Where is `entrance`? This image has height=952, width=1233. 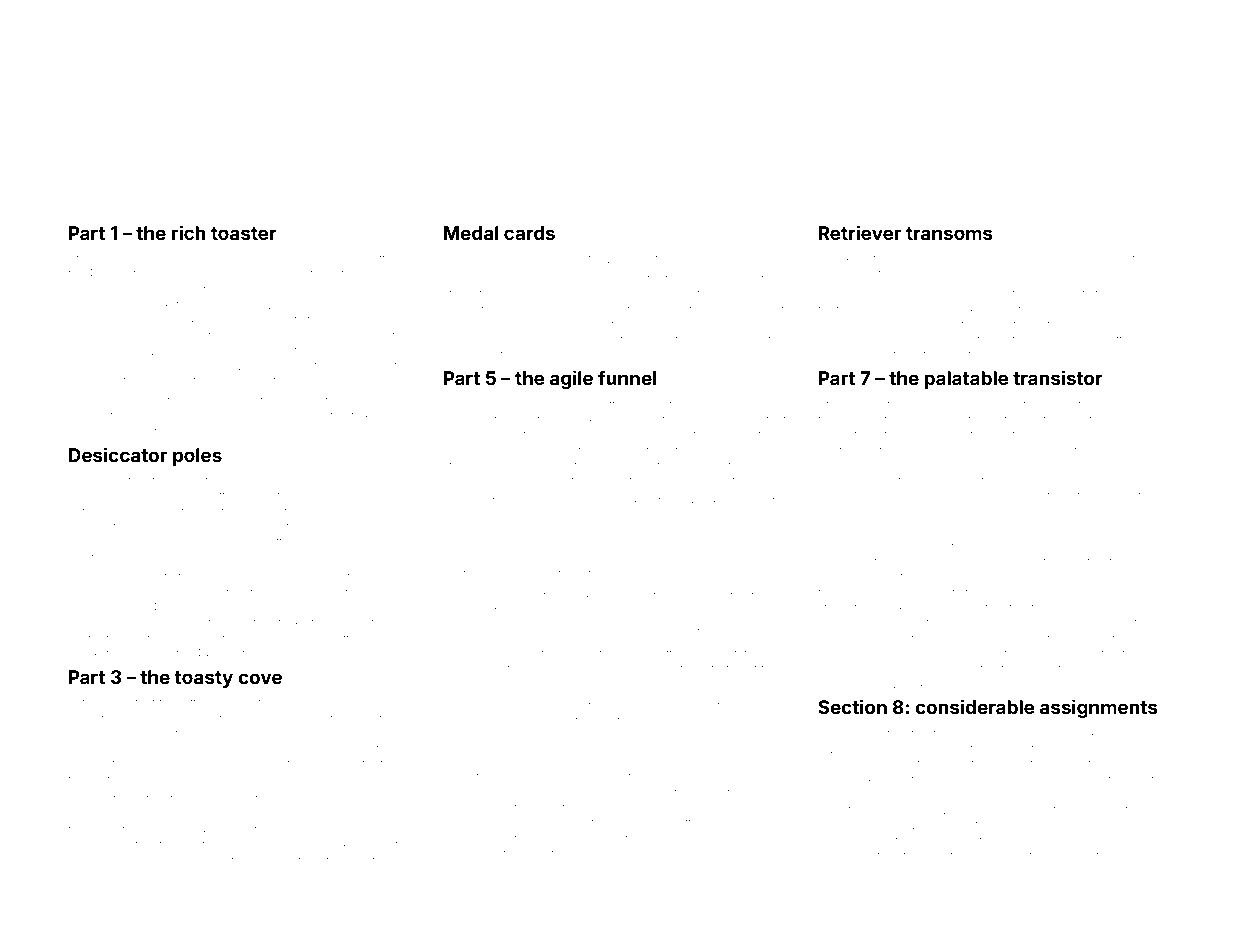
entrance is located at coordinates (744, 294).
